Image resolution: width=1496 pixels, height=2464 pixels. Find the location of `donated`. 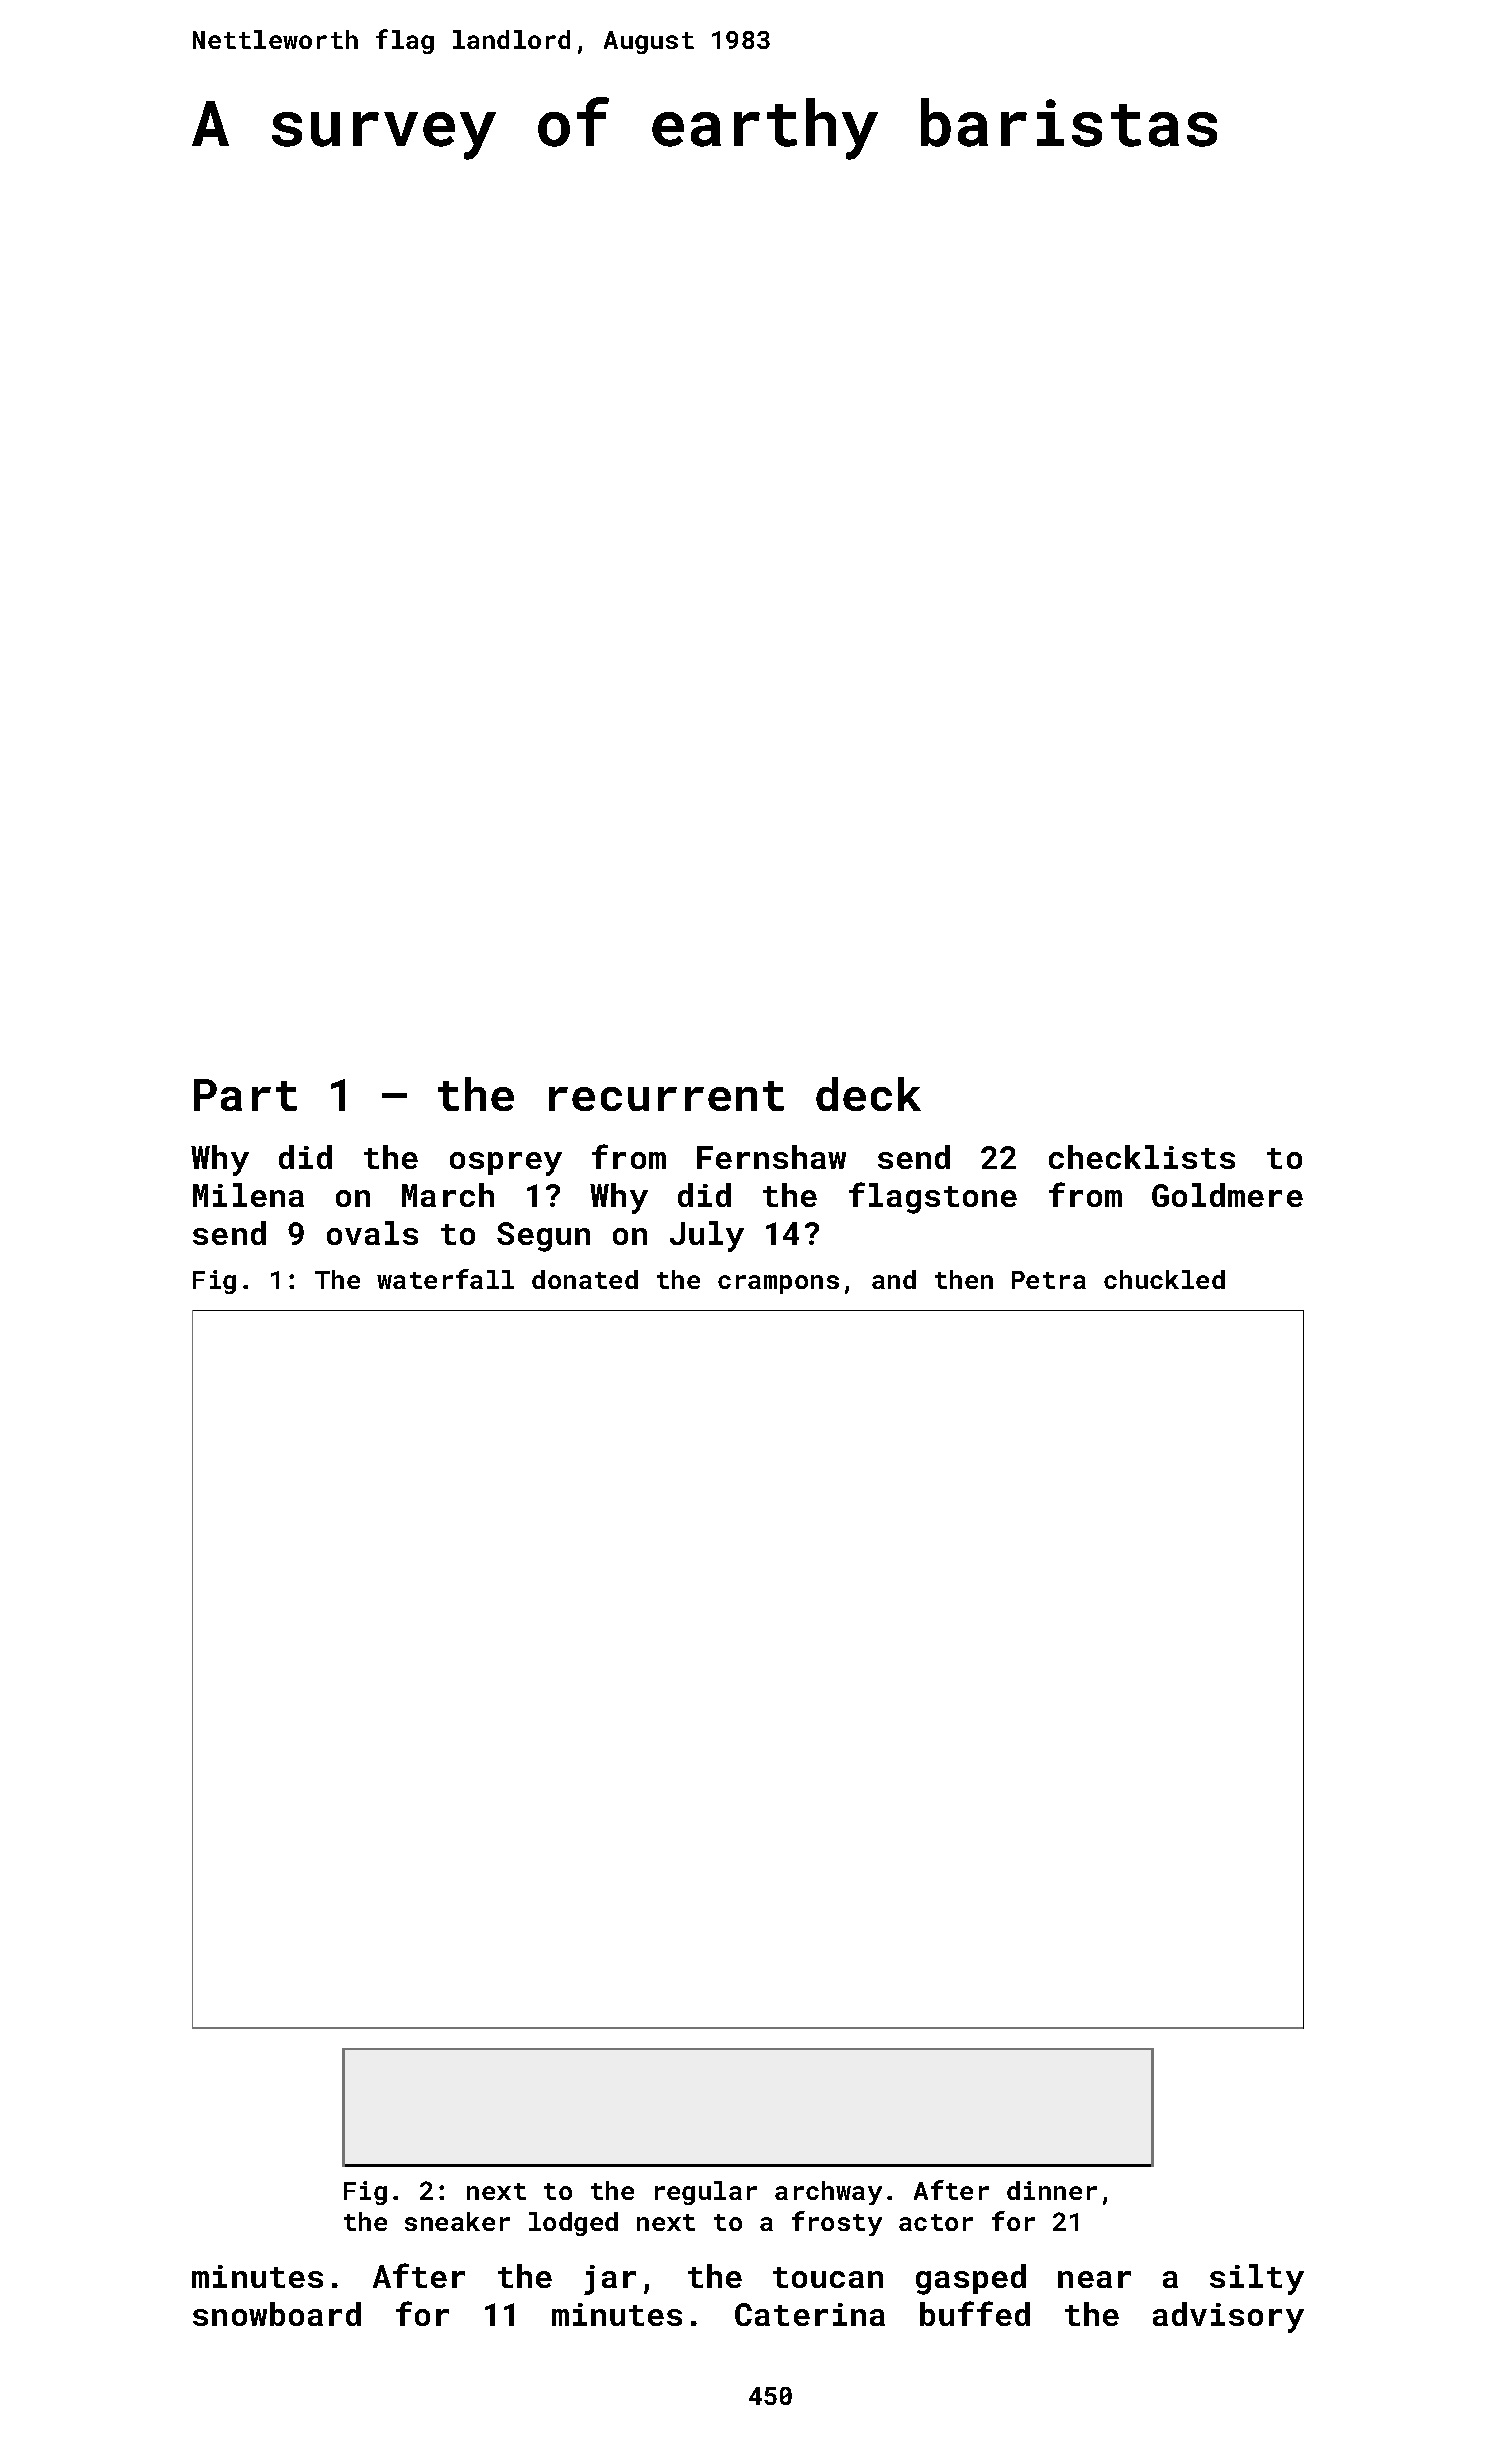

donated is located at coordinates (585, 1279).
